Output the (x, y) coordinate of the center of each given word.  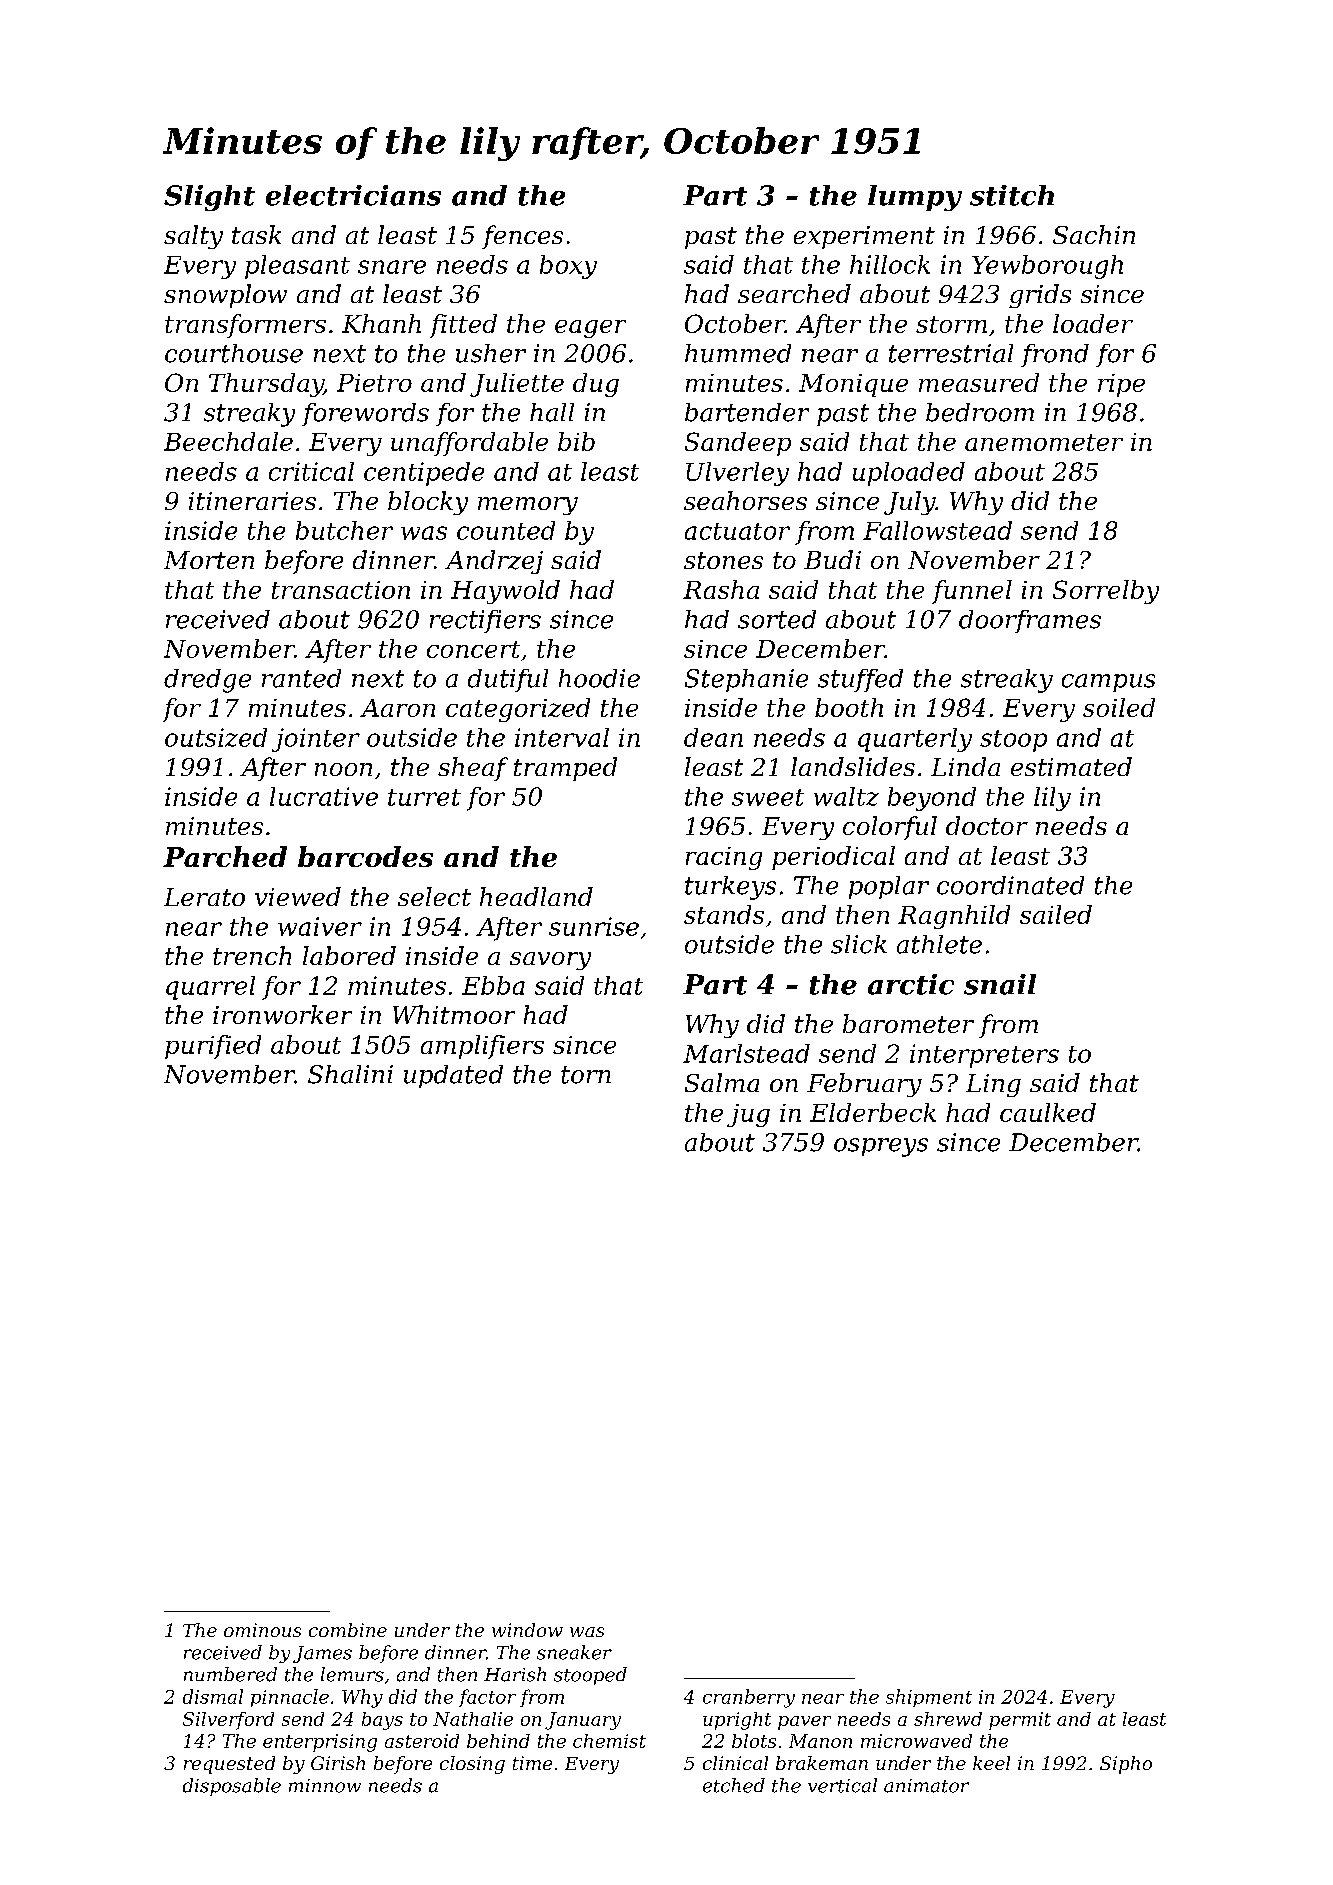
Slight (209, 198)
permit (1020, 1721)
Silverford (228, 1721)
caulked (1048, 1112)
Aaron (397, 708)
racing (724, 858)
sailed (1056, 914)
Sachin (1094, 234)
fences (522, 237)
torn (586, 1075)
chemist (609, 1741)
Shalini (350, 1074)
